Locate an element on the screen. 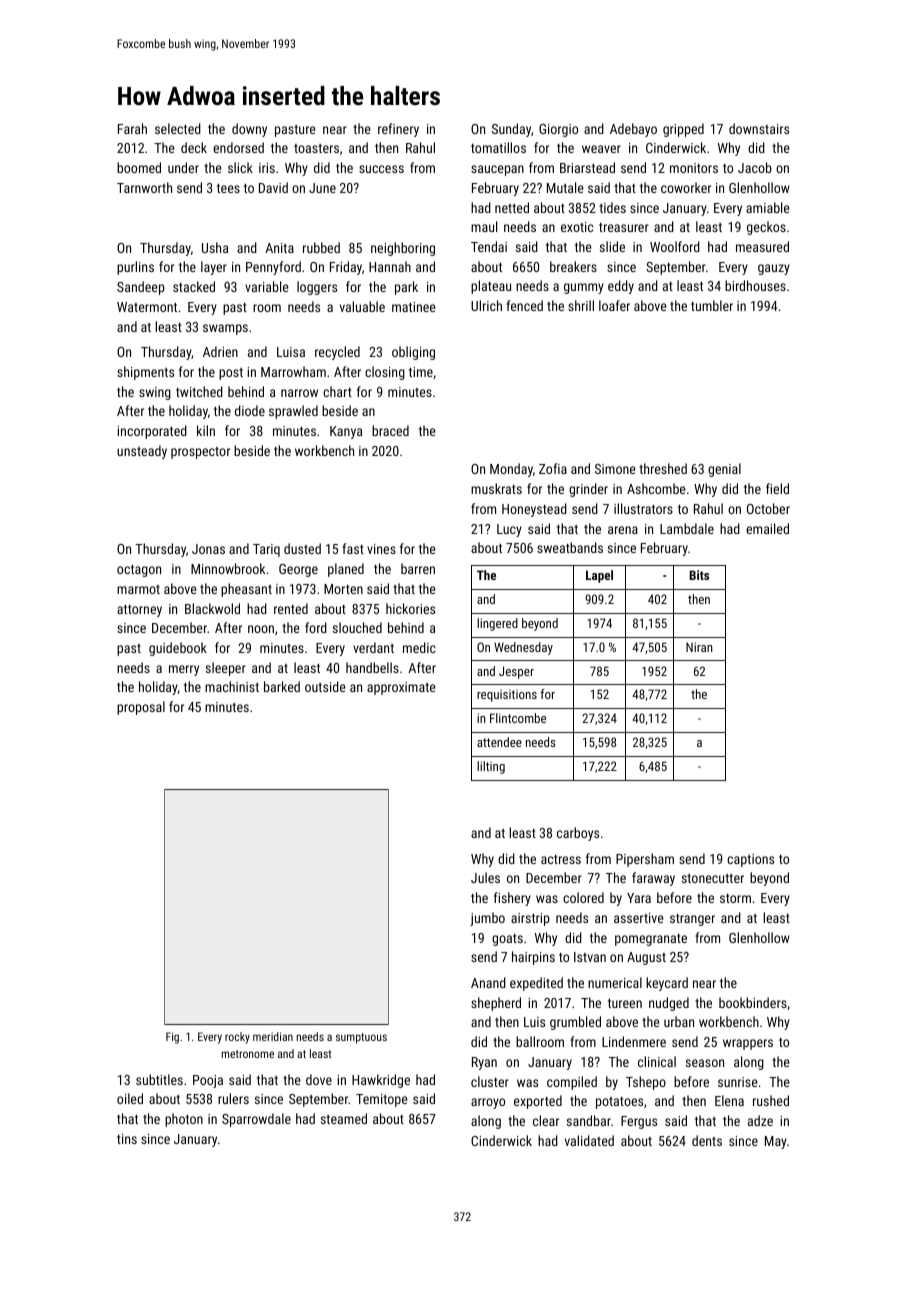 The height and width of the screenshot is (1289, 907). Jonas is located at coordinates (208, 549).
